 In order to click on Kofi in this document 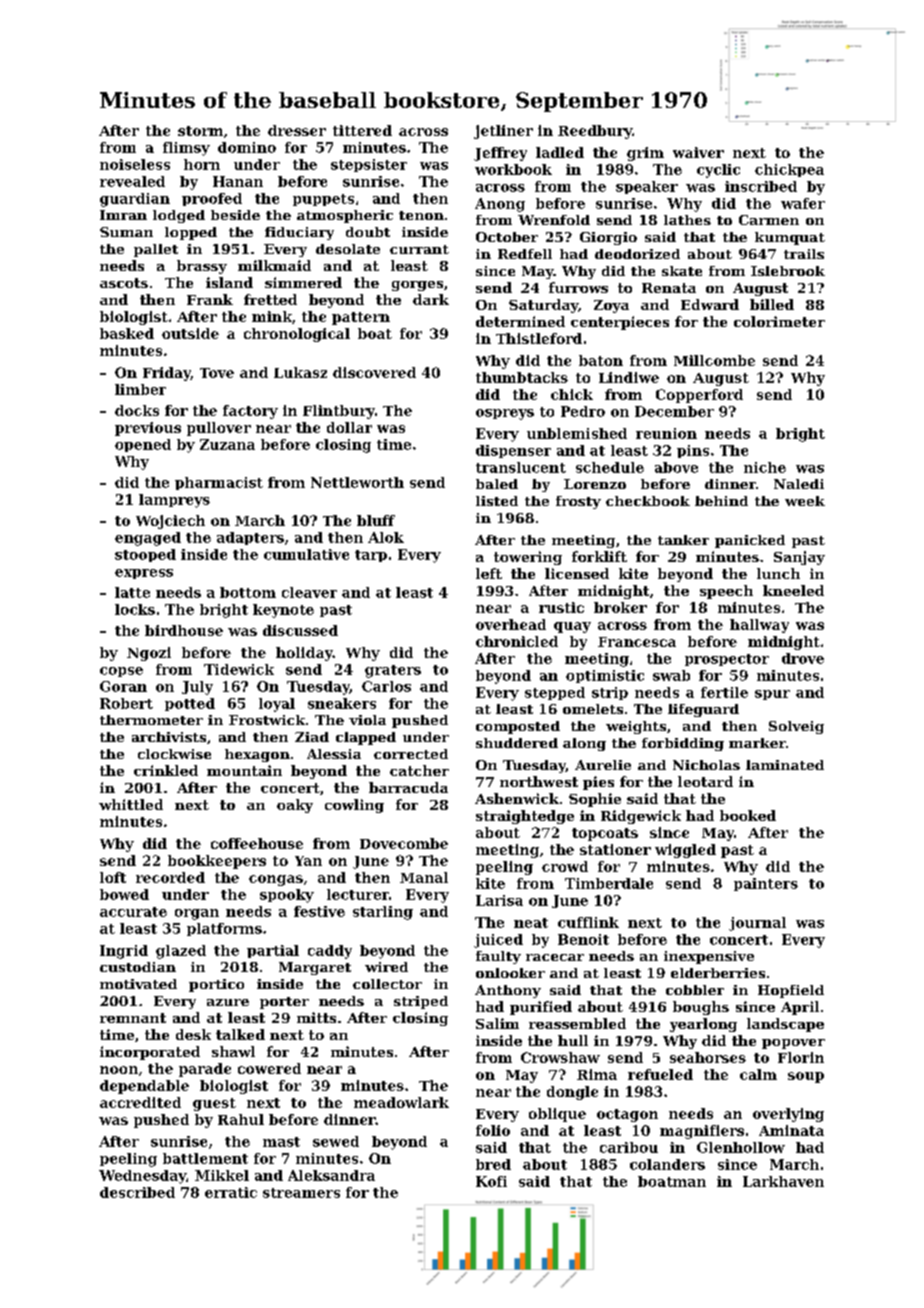, I will do `click(491, 1181)`.
